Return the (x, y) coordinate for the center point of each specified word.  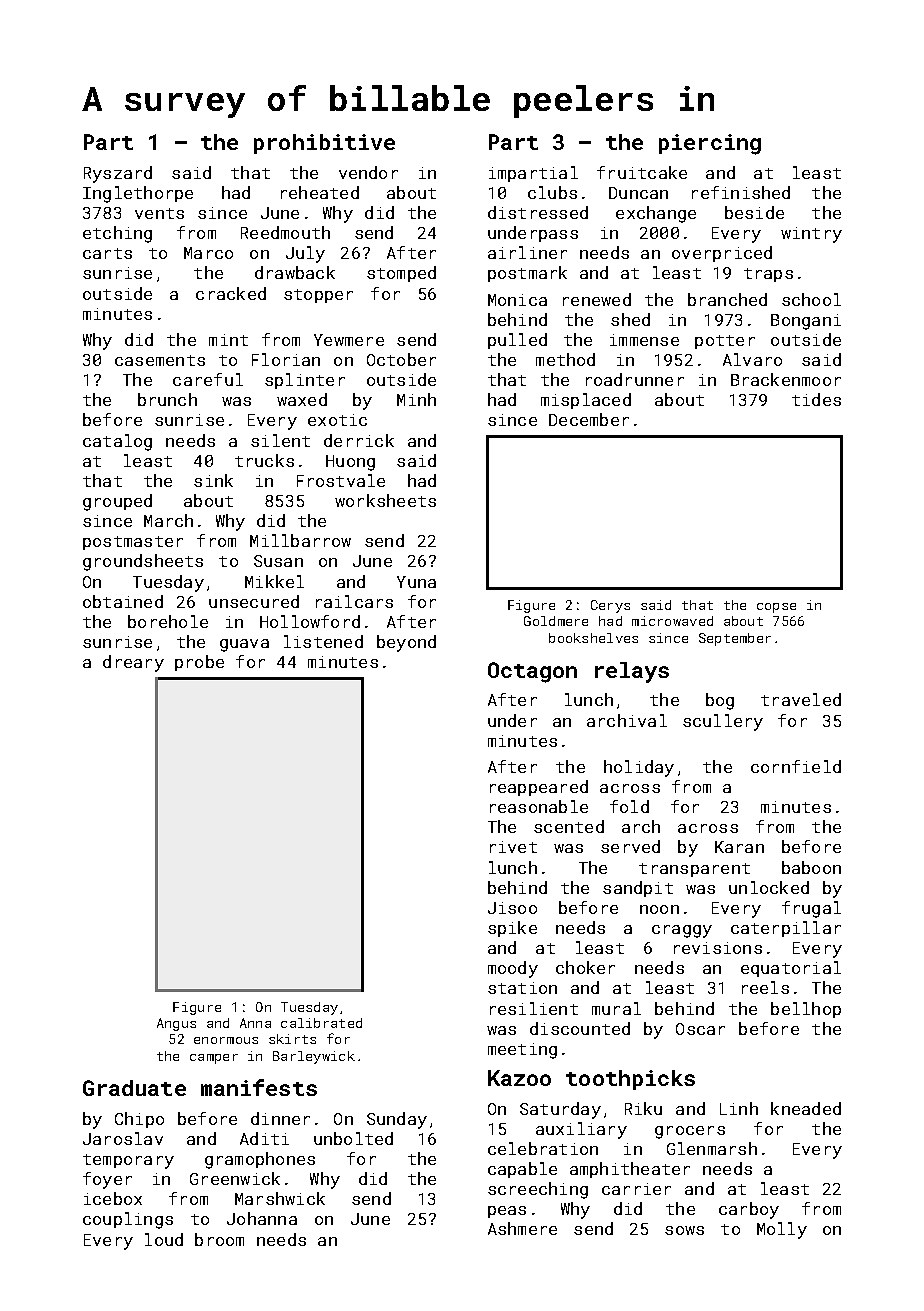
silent (280, 440)
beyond (406, 643)
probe (199, 663)
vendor (368, 172)
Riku (643, 1108)
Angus (176, 1024)
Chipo (139, 1120)
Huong (350, 463)
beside (754, 212)
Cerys (610, 606)
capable (522, 1170)
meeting (522, 1051)
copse (776, 608)
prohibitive (324, 144)
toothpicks (630, 1080)
